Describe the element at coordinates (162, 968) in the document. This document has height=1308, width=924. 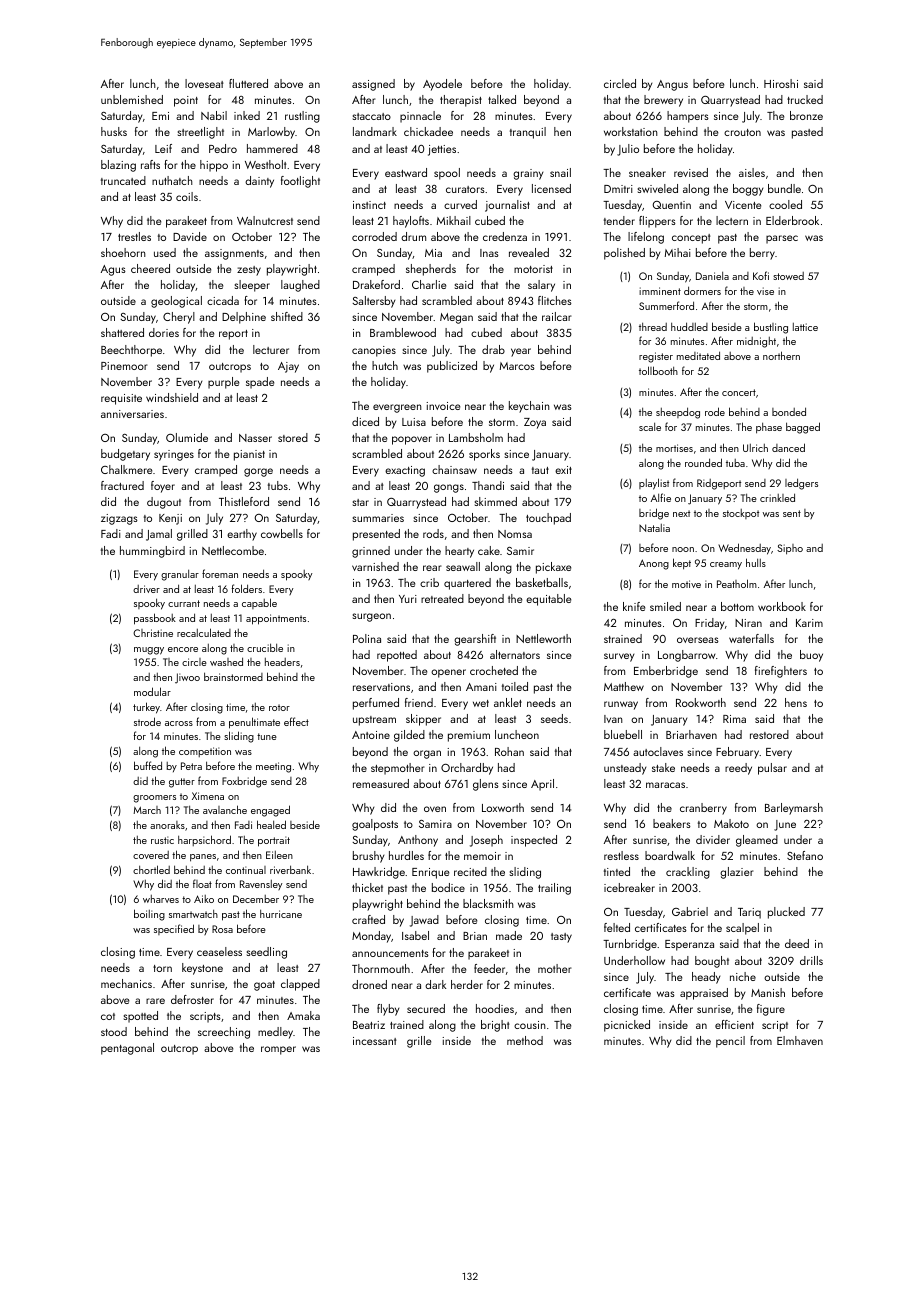
I see `torn` at that location.
